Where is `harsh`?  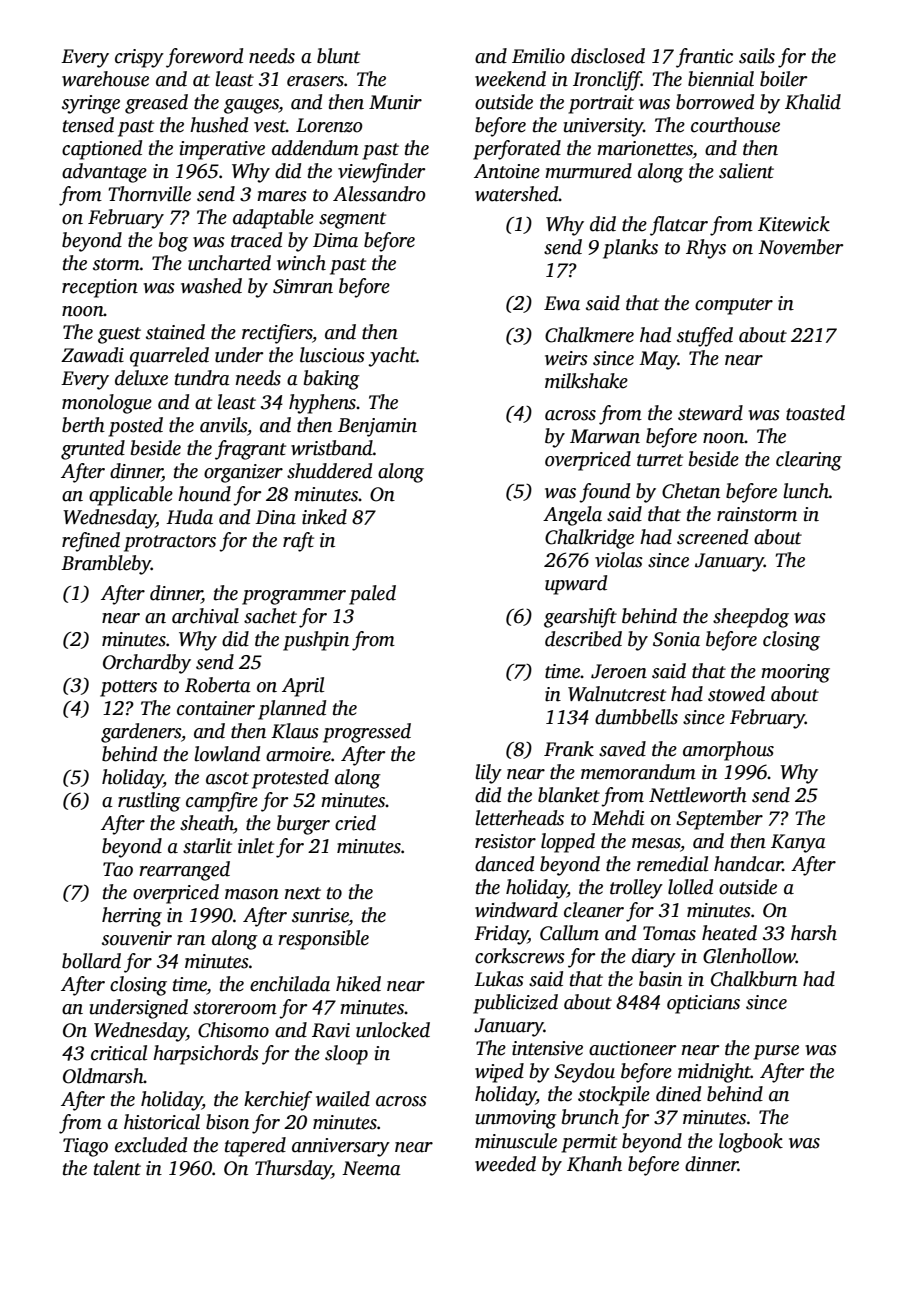 harsh is located at coordinates (814, 933).
